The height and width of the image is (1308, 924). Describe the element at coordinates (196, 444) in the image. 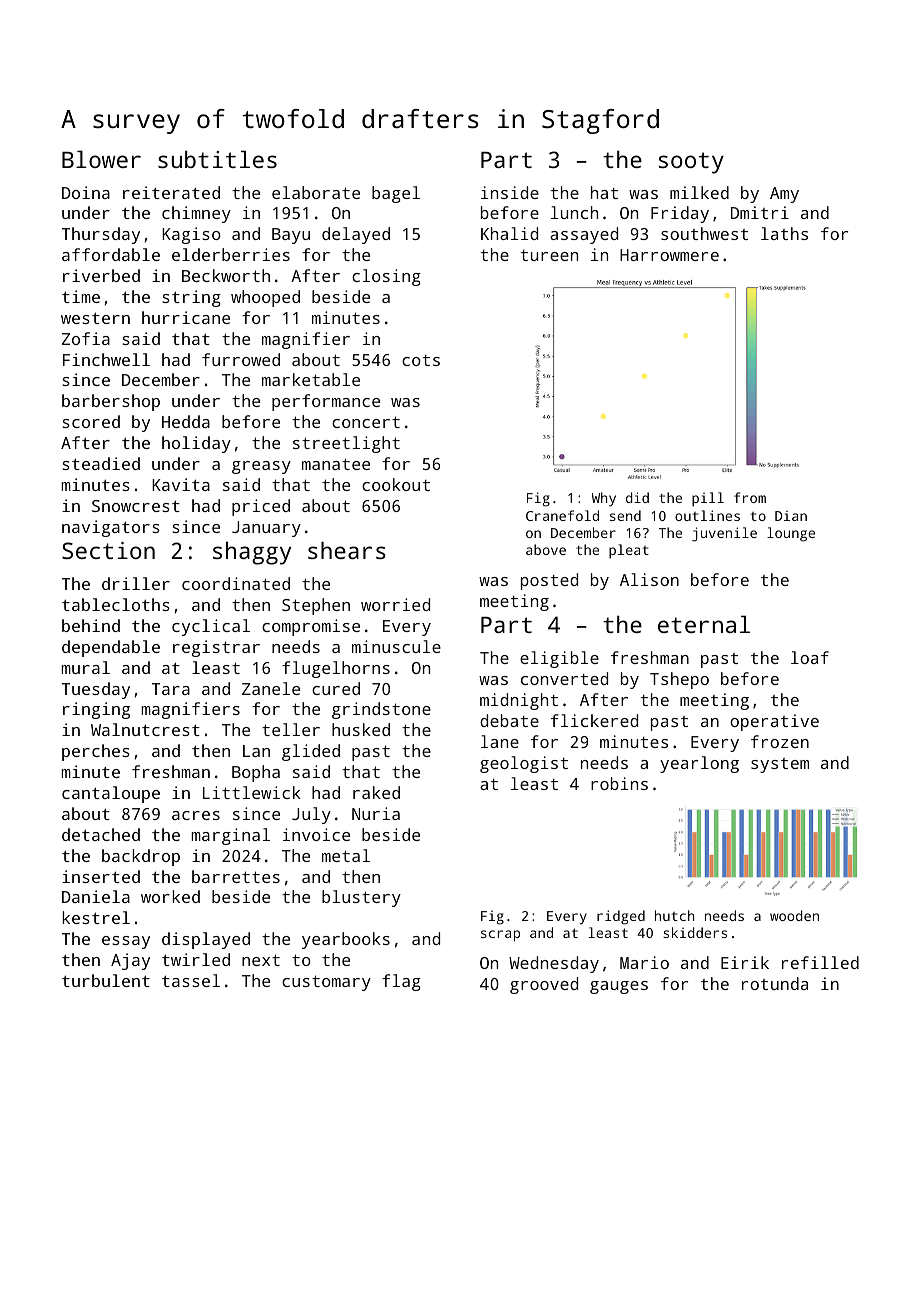

I see `holiday` at that location.
